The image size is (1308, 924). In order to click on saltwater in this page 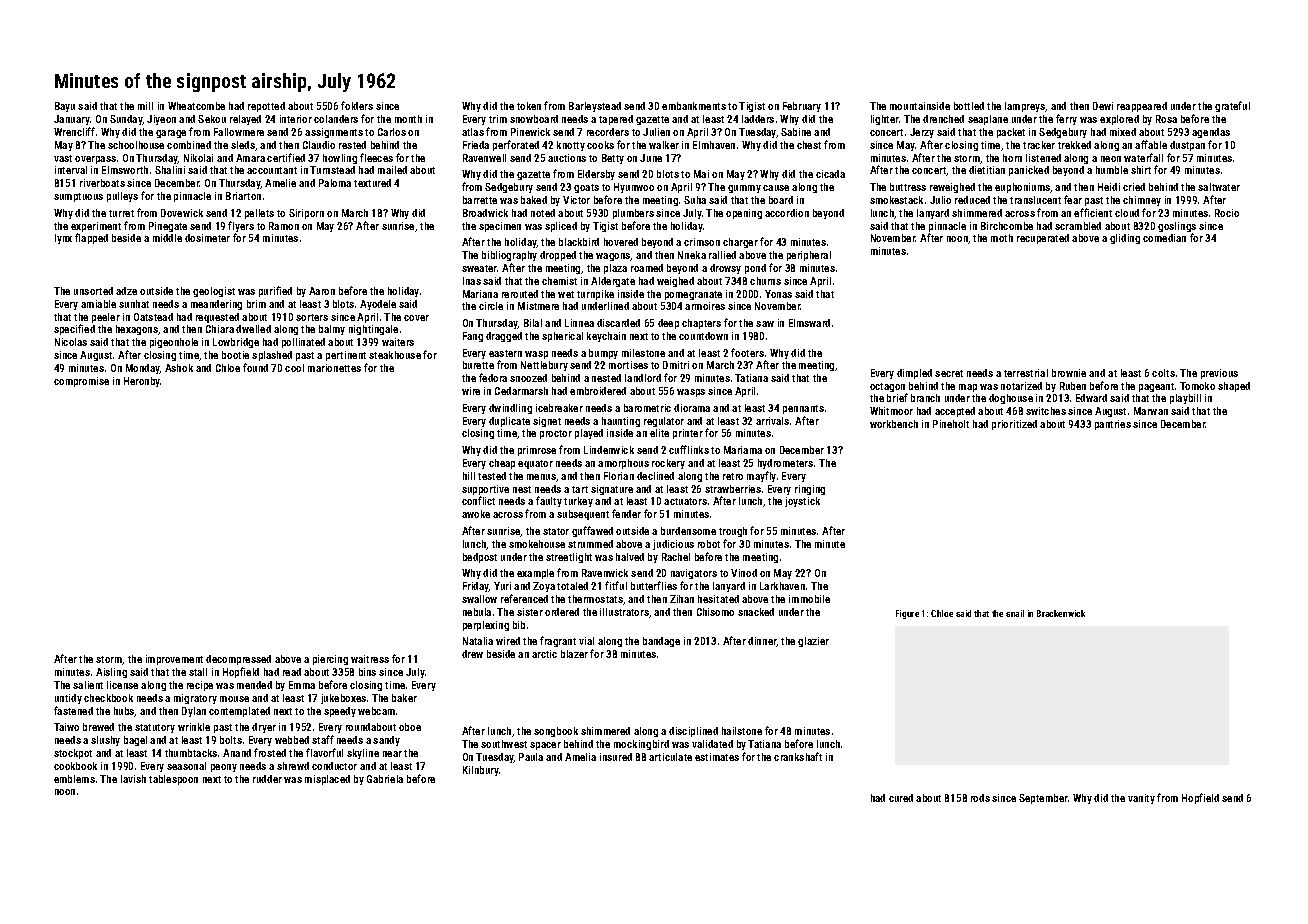, I will do `click(1219, 187)`.
